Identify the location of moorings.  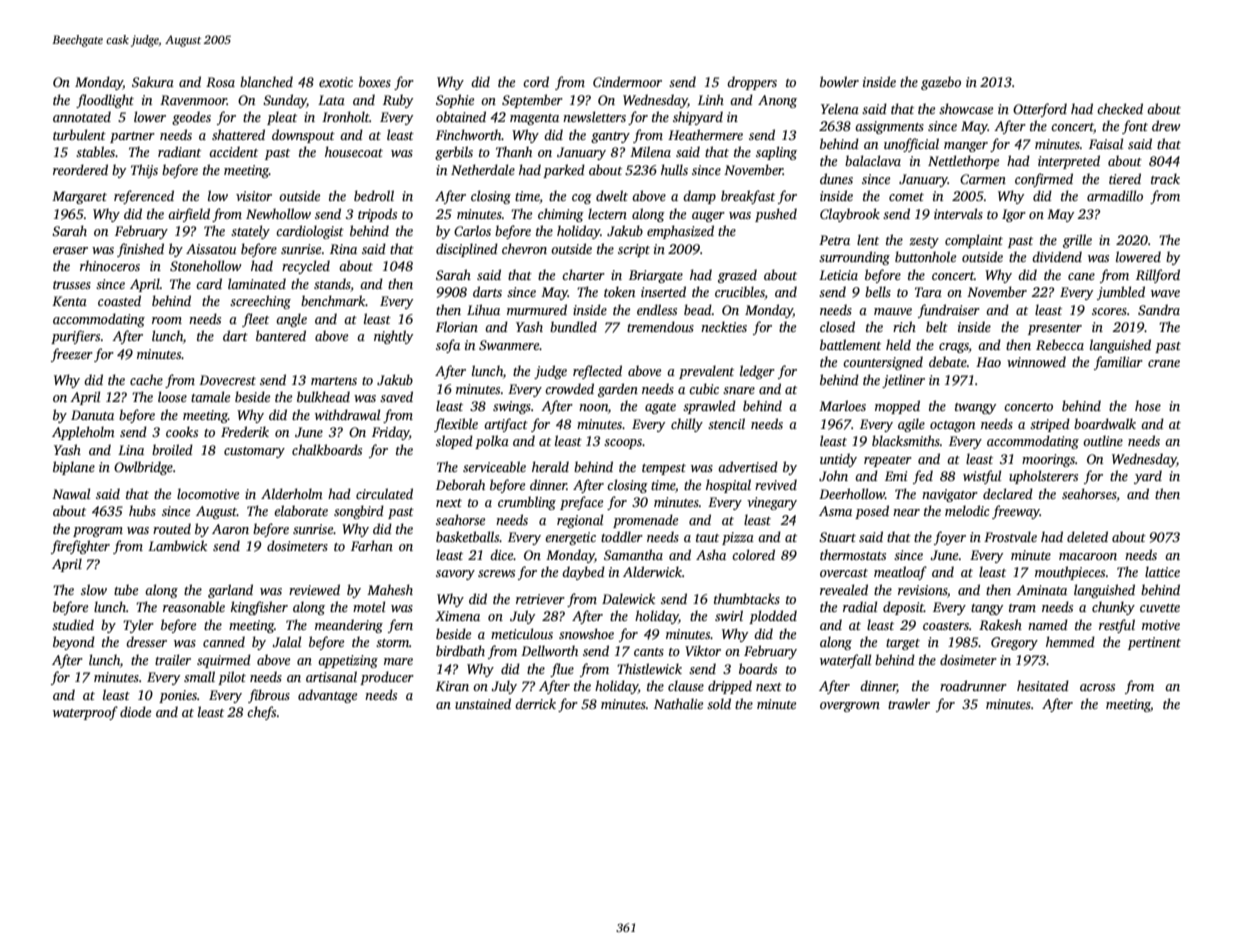
(1048, 460).
